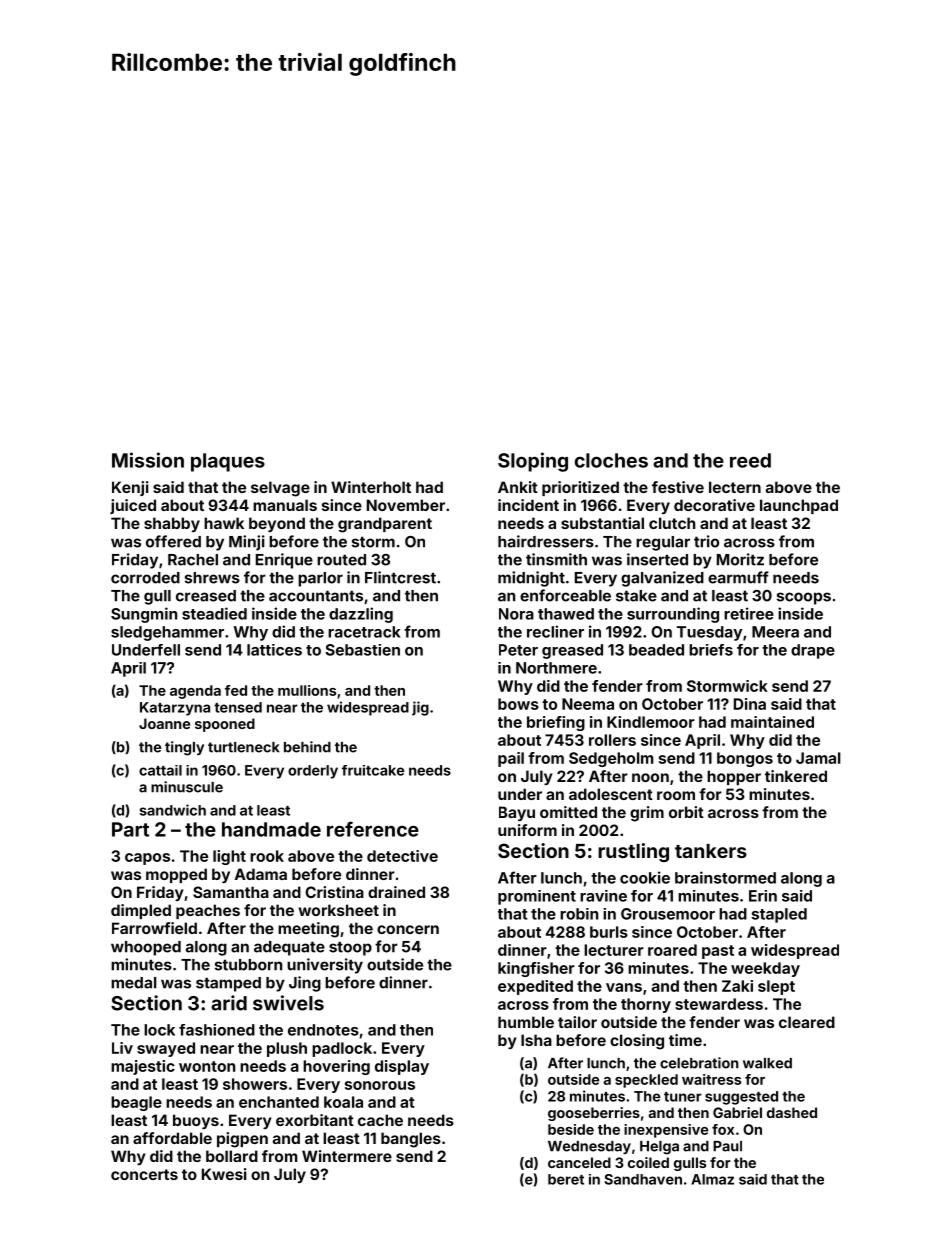  What do you see at coordinates (144, 1174) in the screenshot?
I see `concerts` at bounding box center [144, 1174].
